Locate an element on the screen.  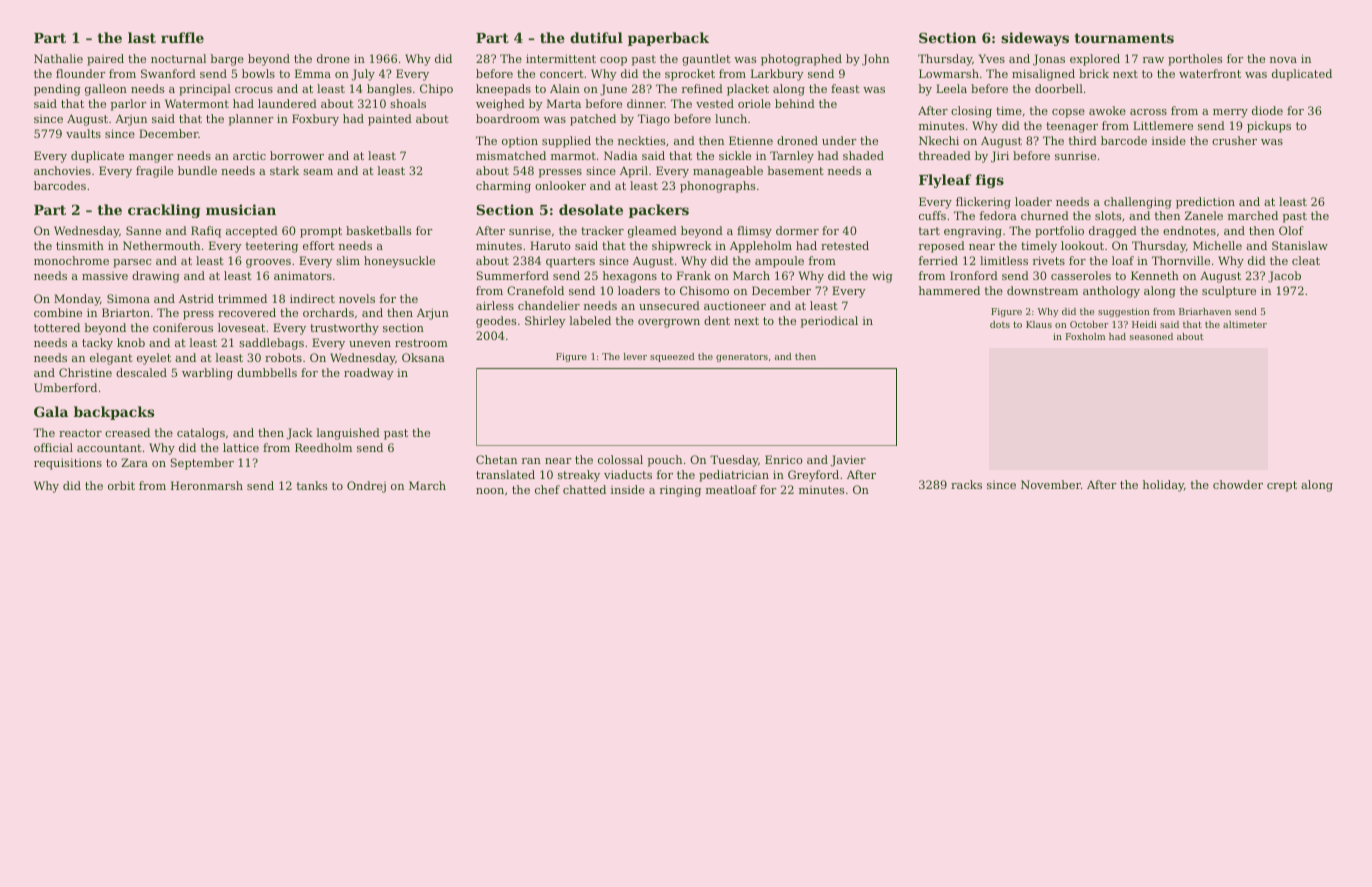
paperback is located at coordinates (668, 39).
